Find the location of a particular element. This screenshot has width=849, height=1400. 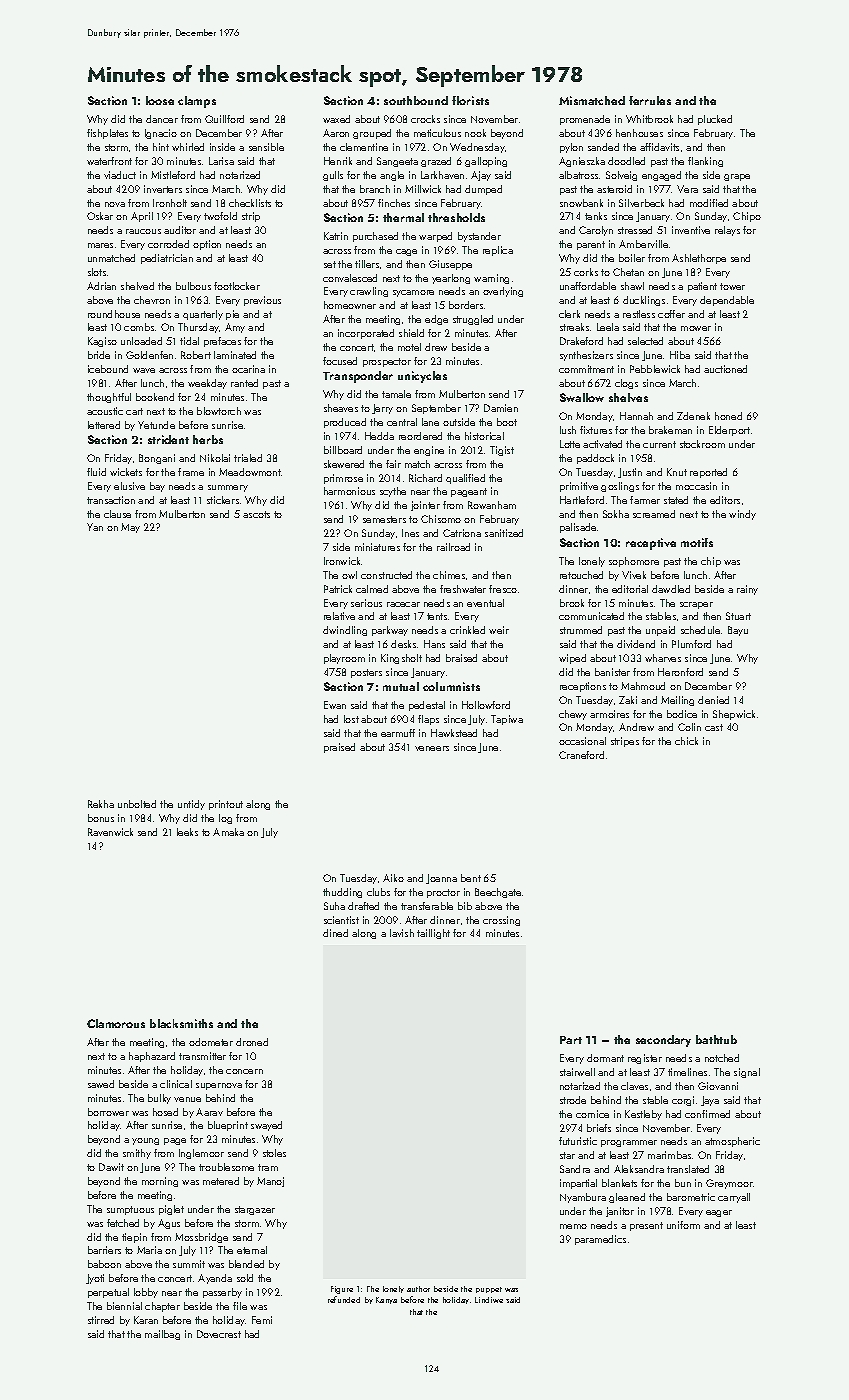

ascots is located at coordinates (256, 514).
